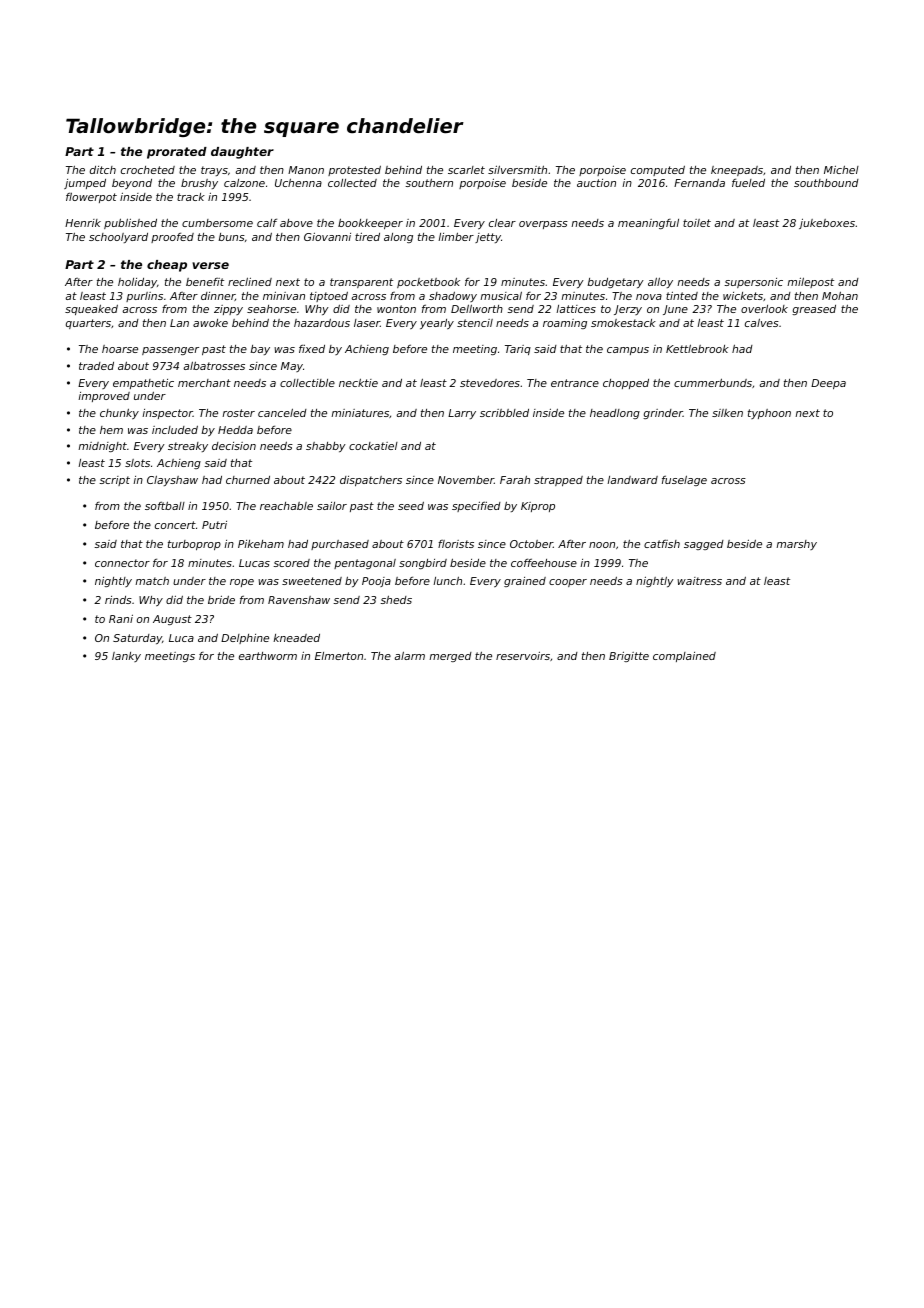  I want to click on silversmith, so click(517, 169).
